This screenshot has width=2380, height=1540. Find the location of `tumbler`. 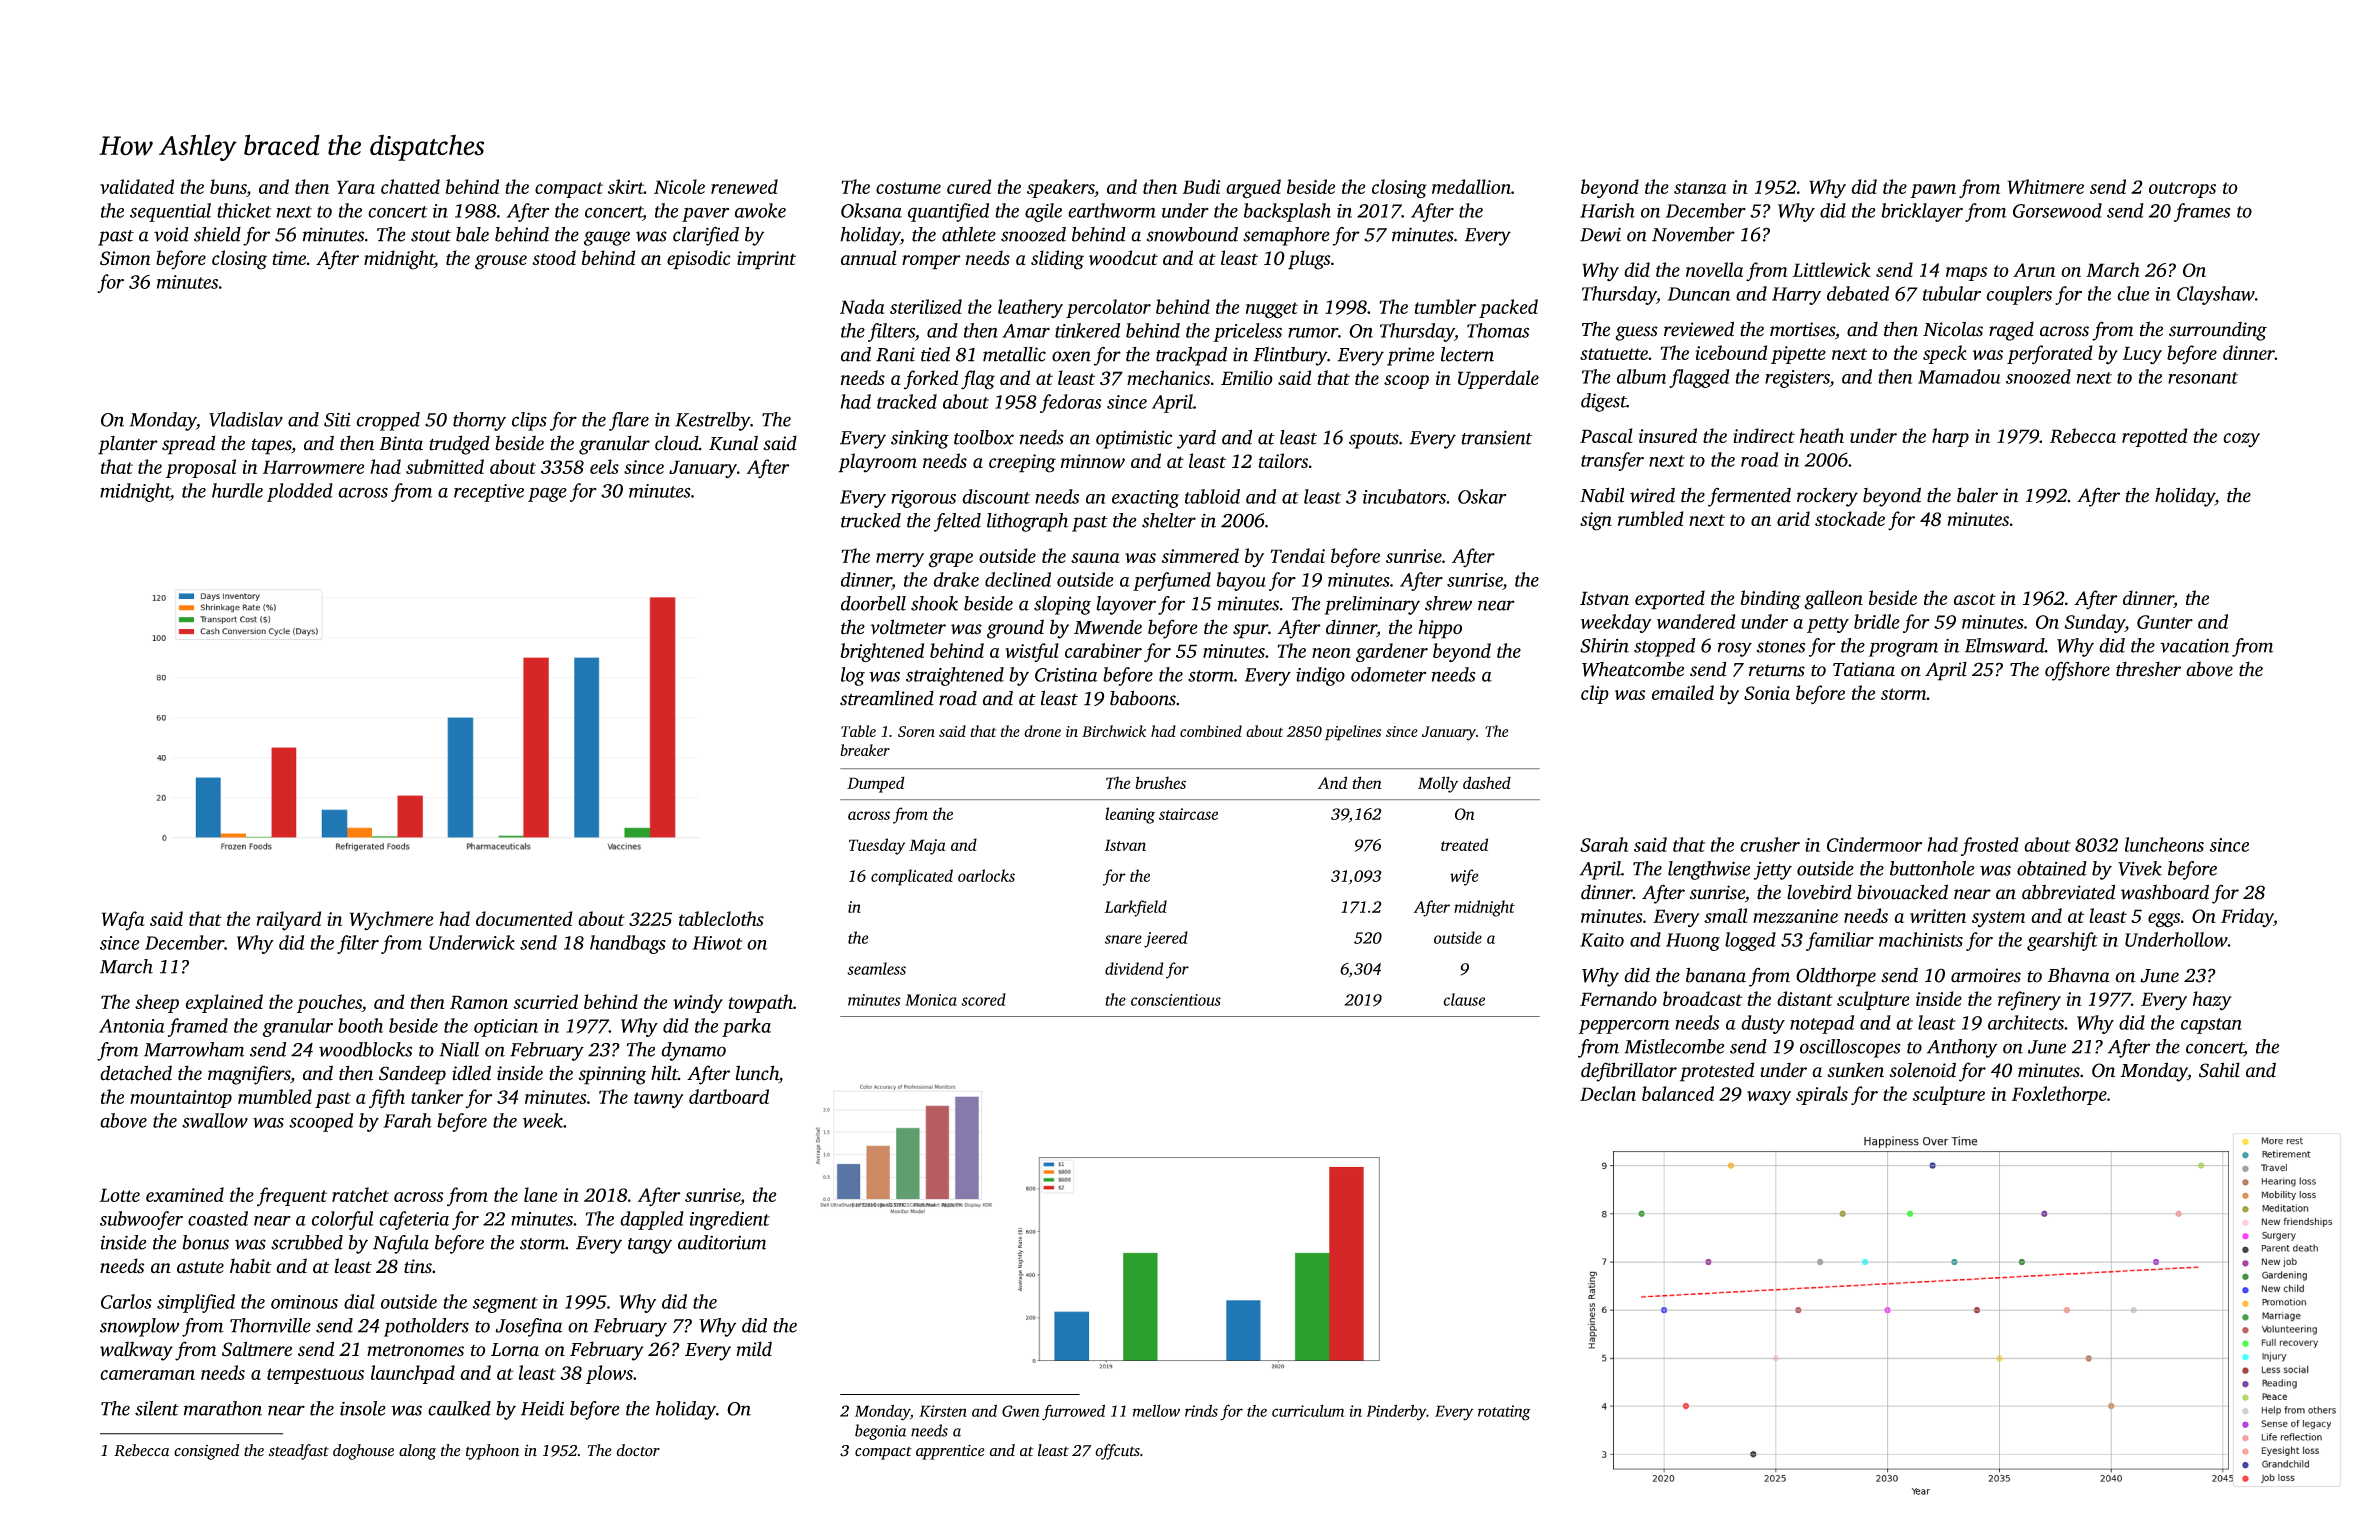

tumbler is located at coordinates (1445, 306).
